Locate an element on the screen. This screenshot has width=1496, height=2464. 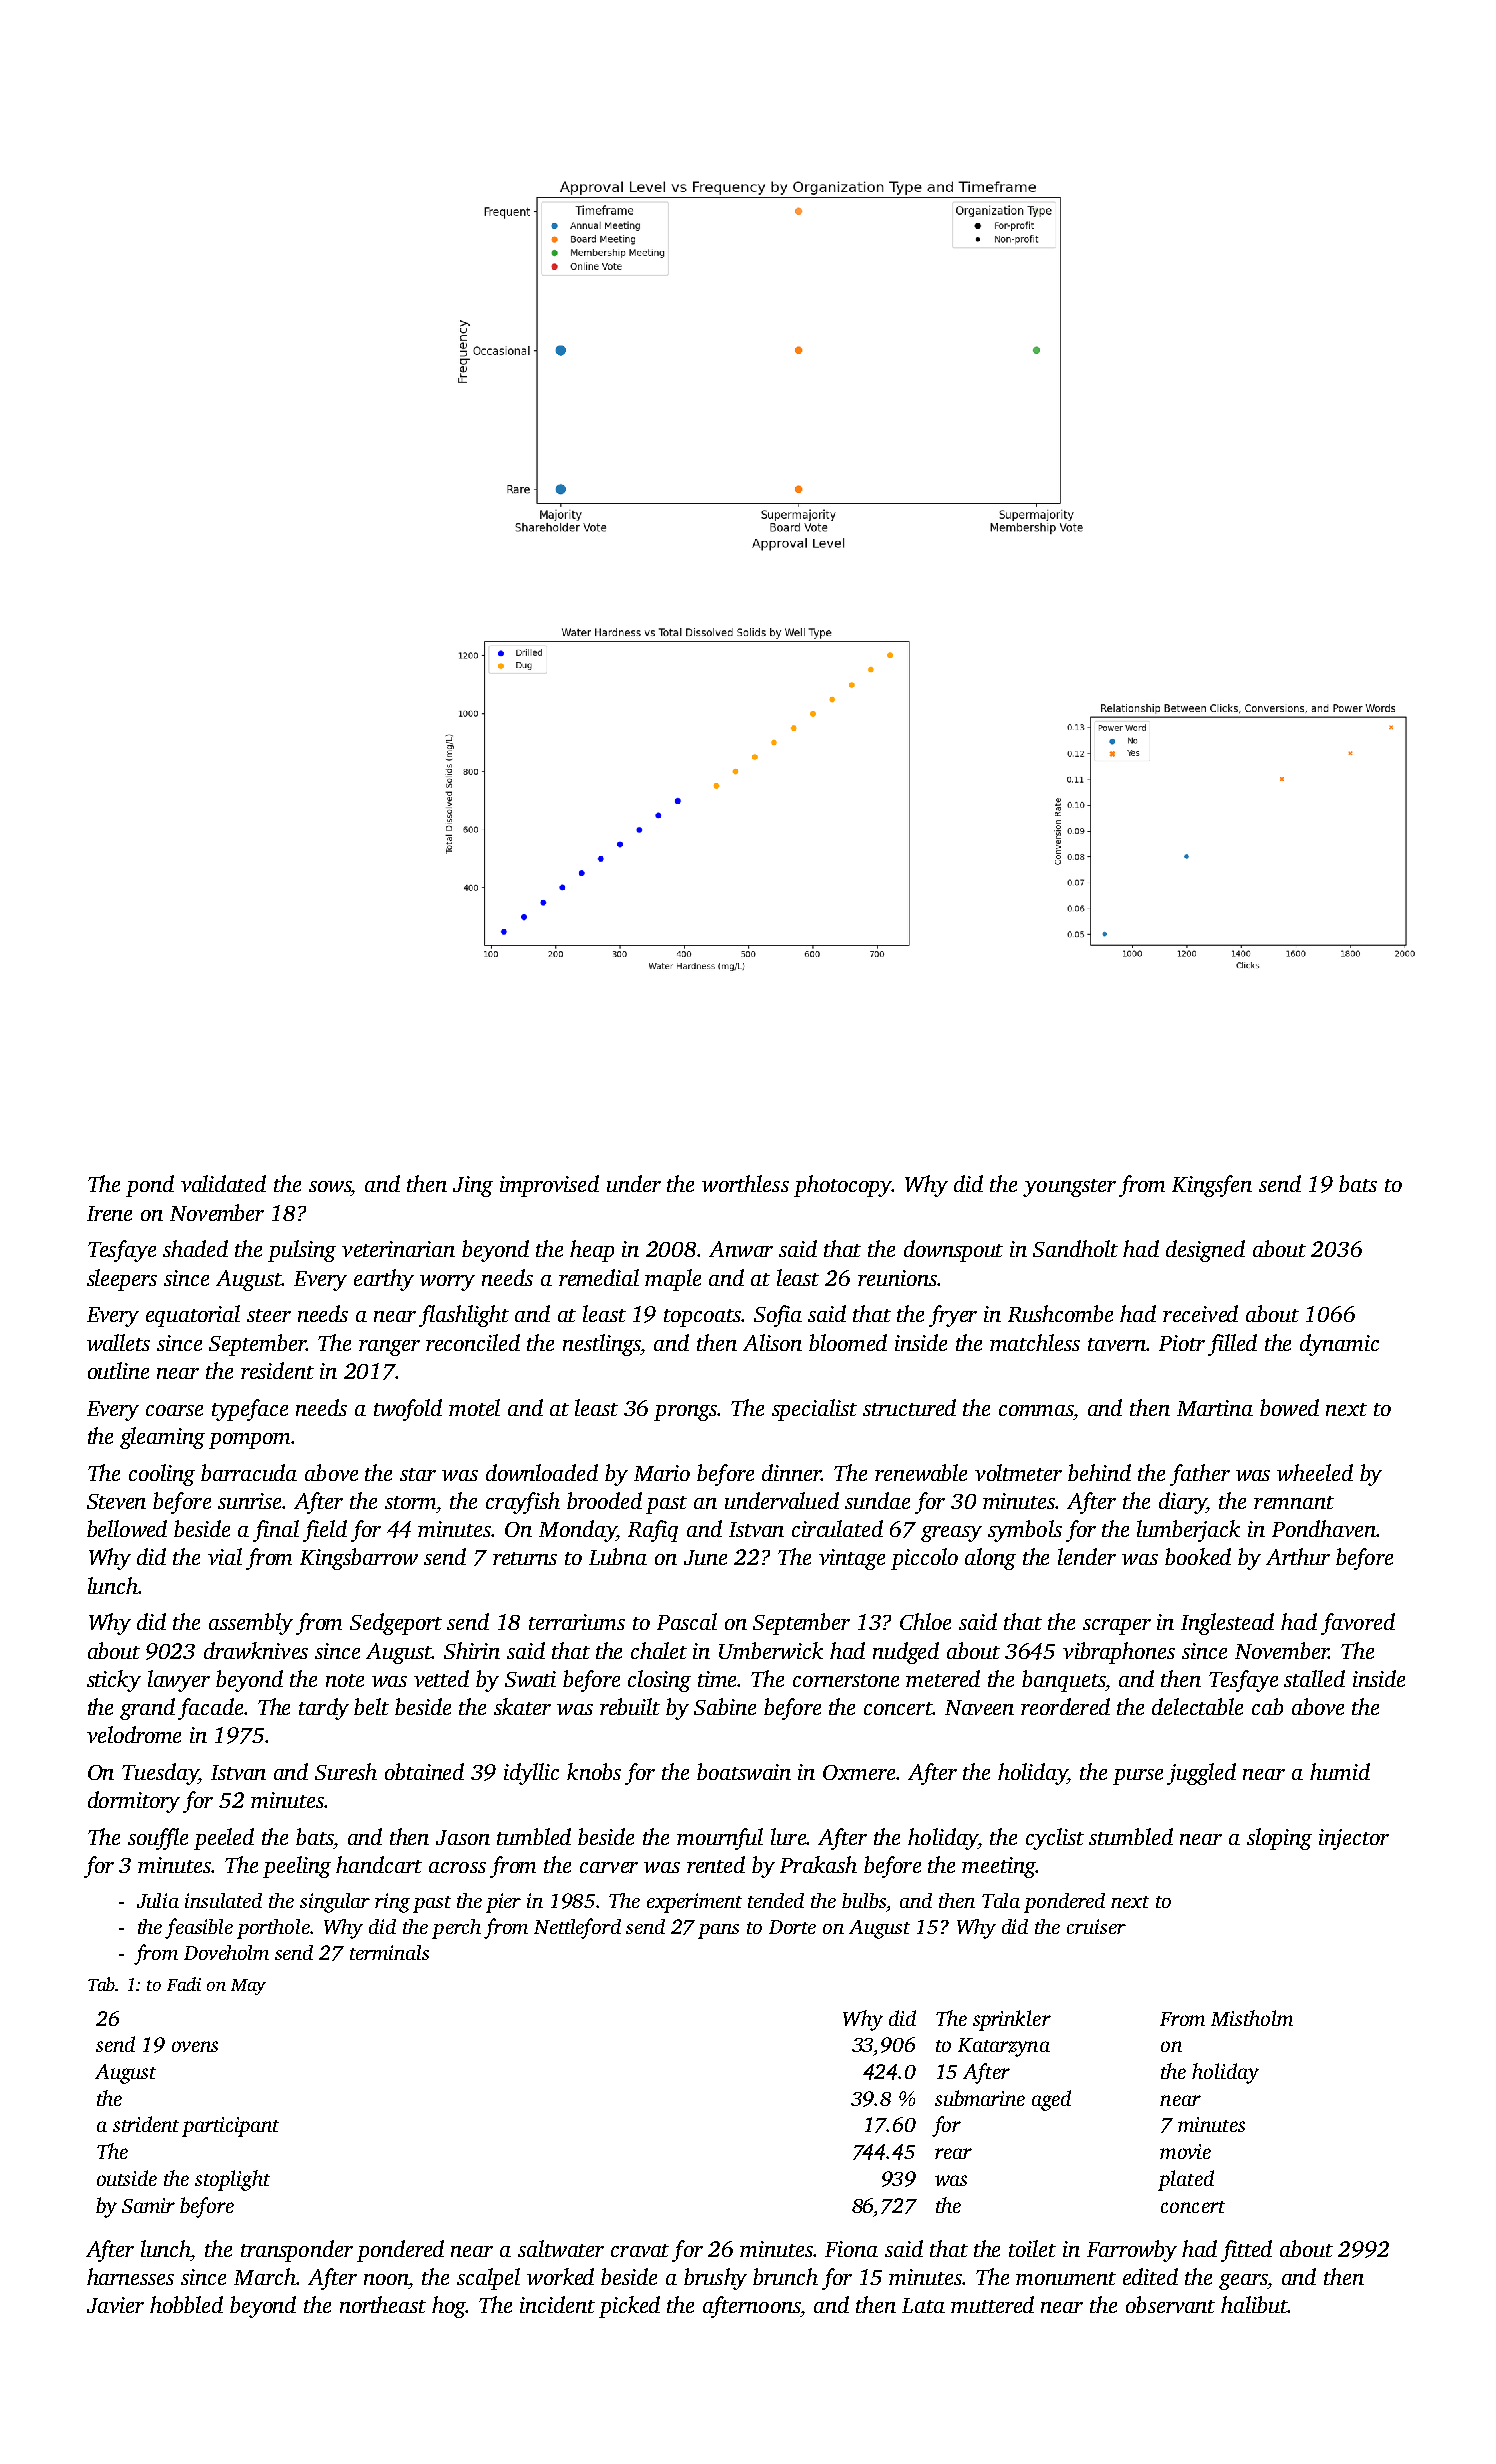
remedial is located at coordinates (599, 1277).
